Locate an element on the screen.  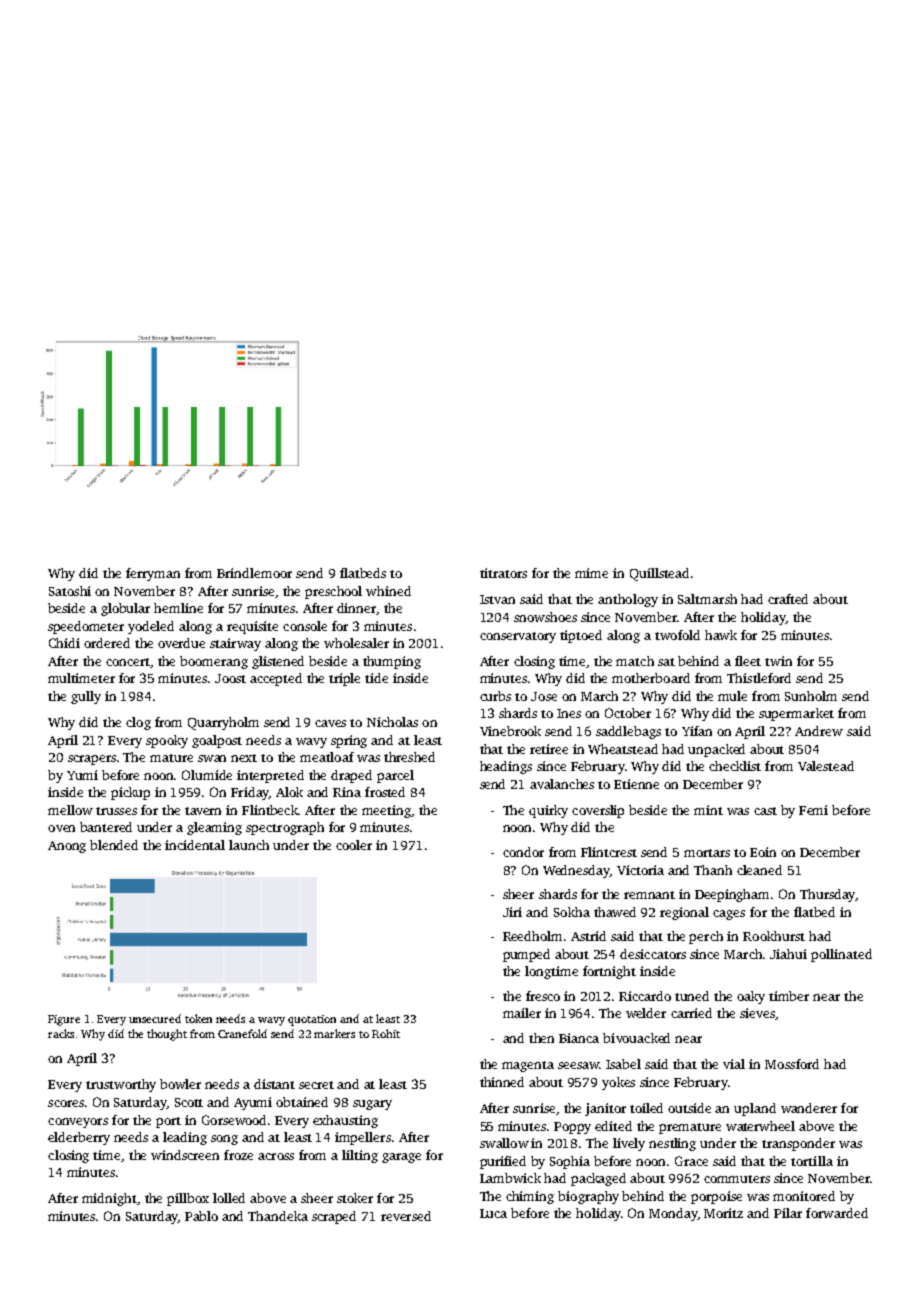
globular is located at coordinates (125, 609).
